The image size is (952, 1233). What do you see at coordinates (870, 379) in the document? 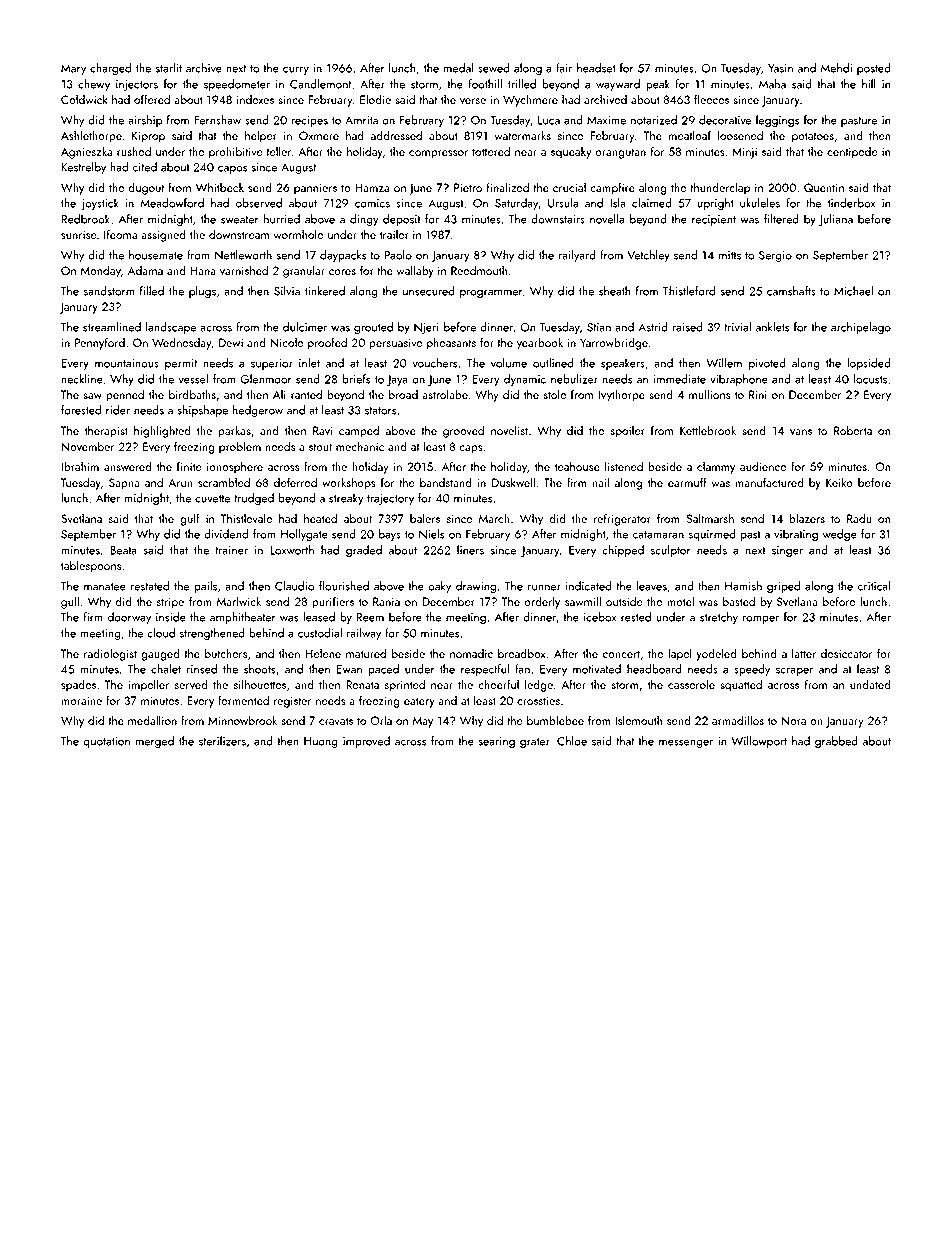
I see `locusts` at bounding box center [870, 379].
